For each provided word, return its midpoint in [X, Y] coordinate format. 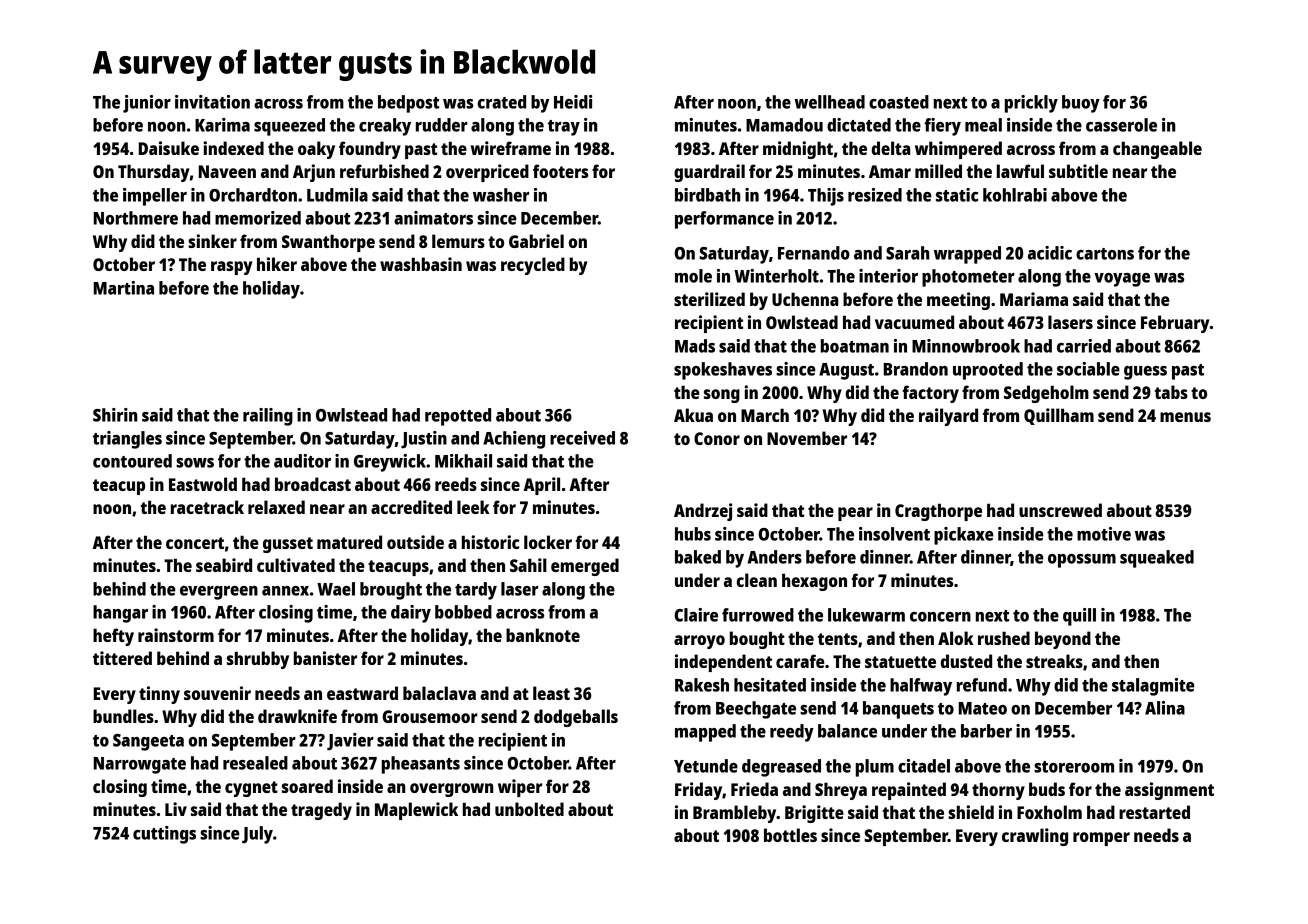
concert [195, 543]
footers [560, 171]
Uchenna [805, 299]
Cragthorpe [938, 512]
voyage [1122, 280]
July [257, 835]
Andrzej [703, 512]
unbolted [529, 809]
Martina [124, 288]
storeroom [1074, 767]
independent [723, 663]
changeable [1157, 150]
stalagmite [1153, 687]
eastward [362, 693]
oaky [316, 150]
